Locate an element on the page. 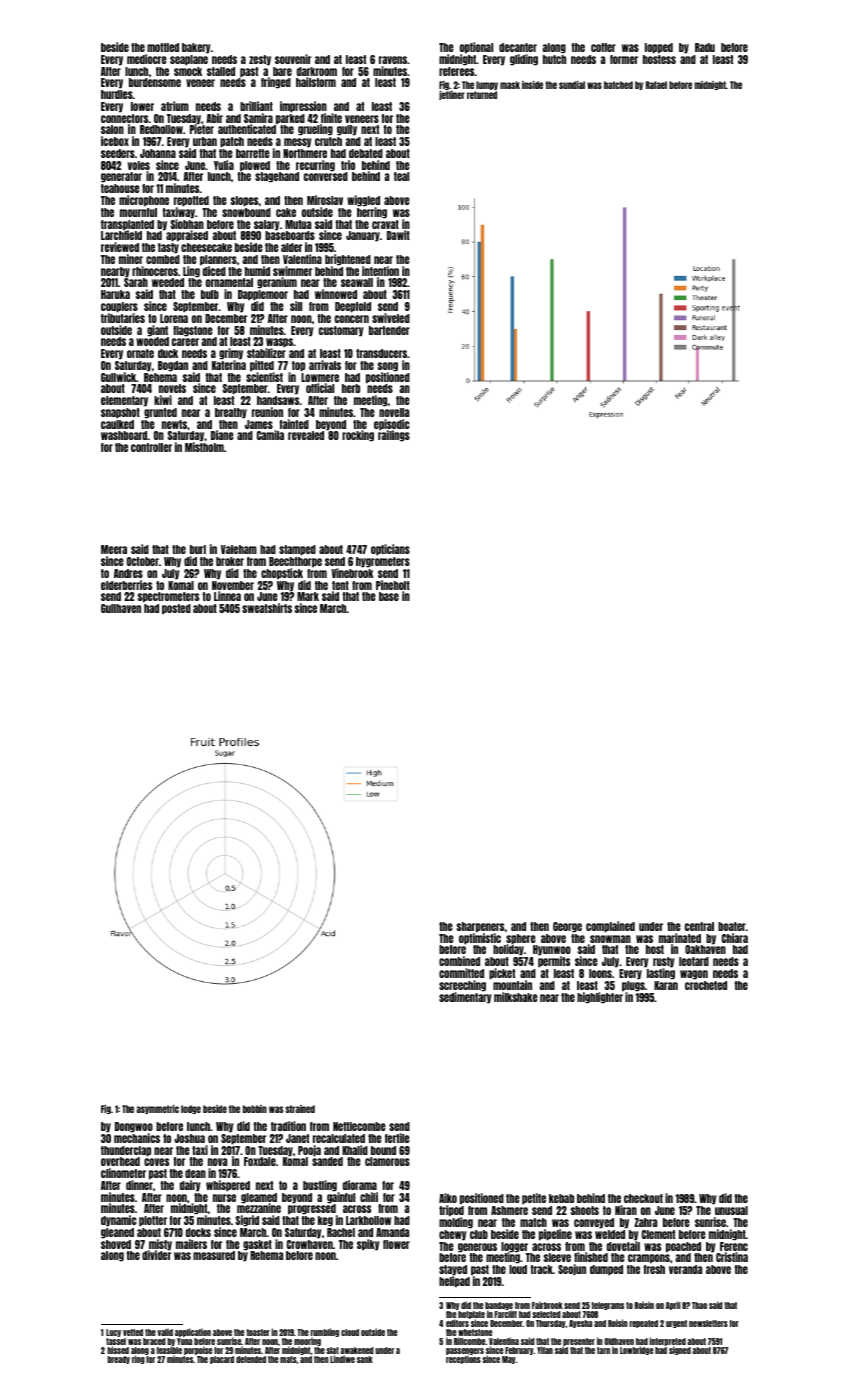 The height and width of the page is (1400, 849). seeders is located at coordinates (118, 153).
